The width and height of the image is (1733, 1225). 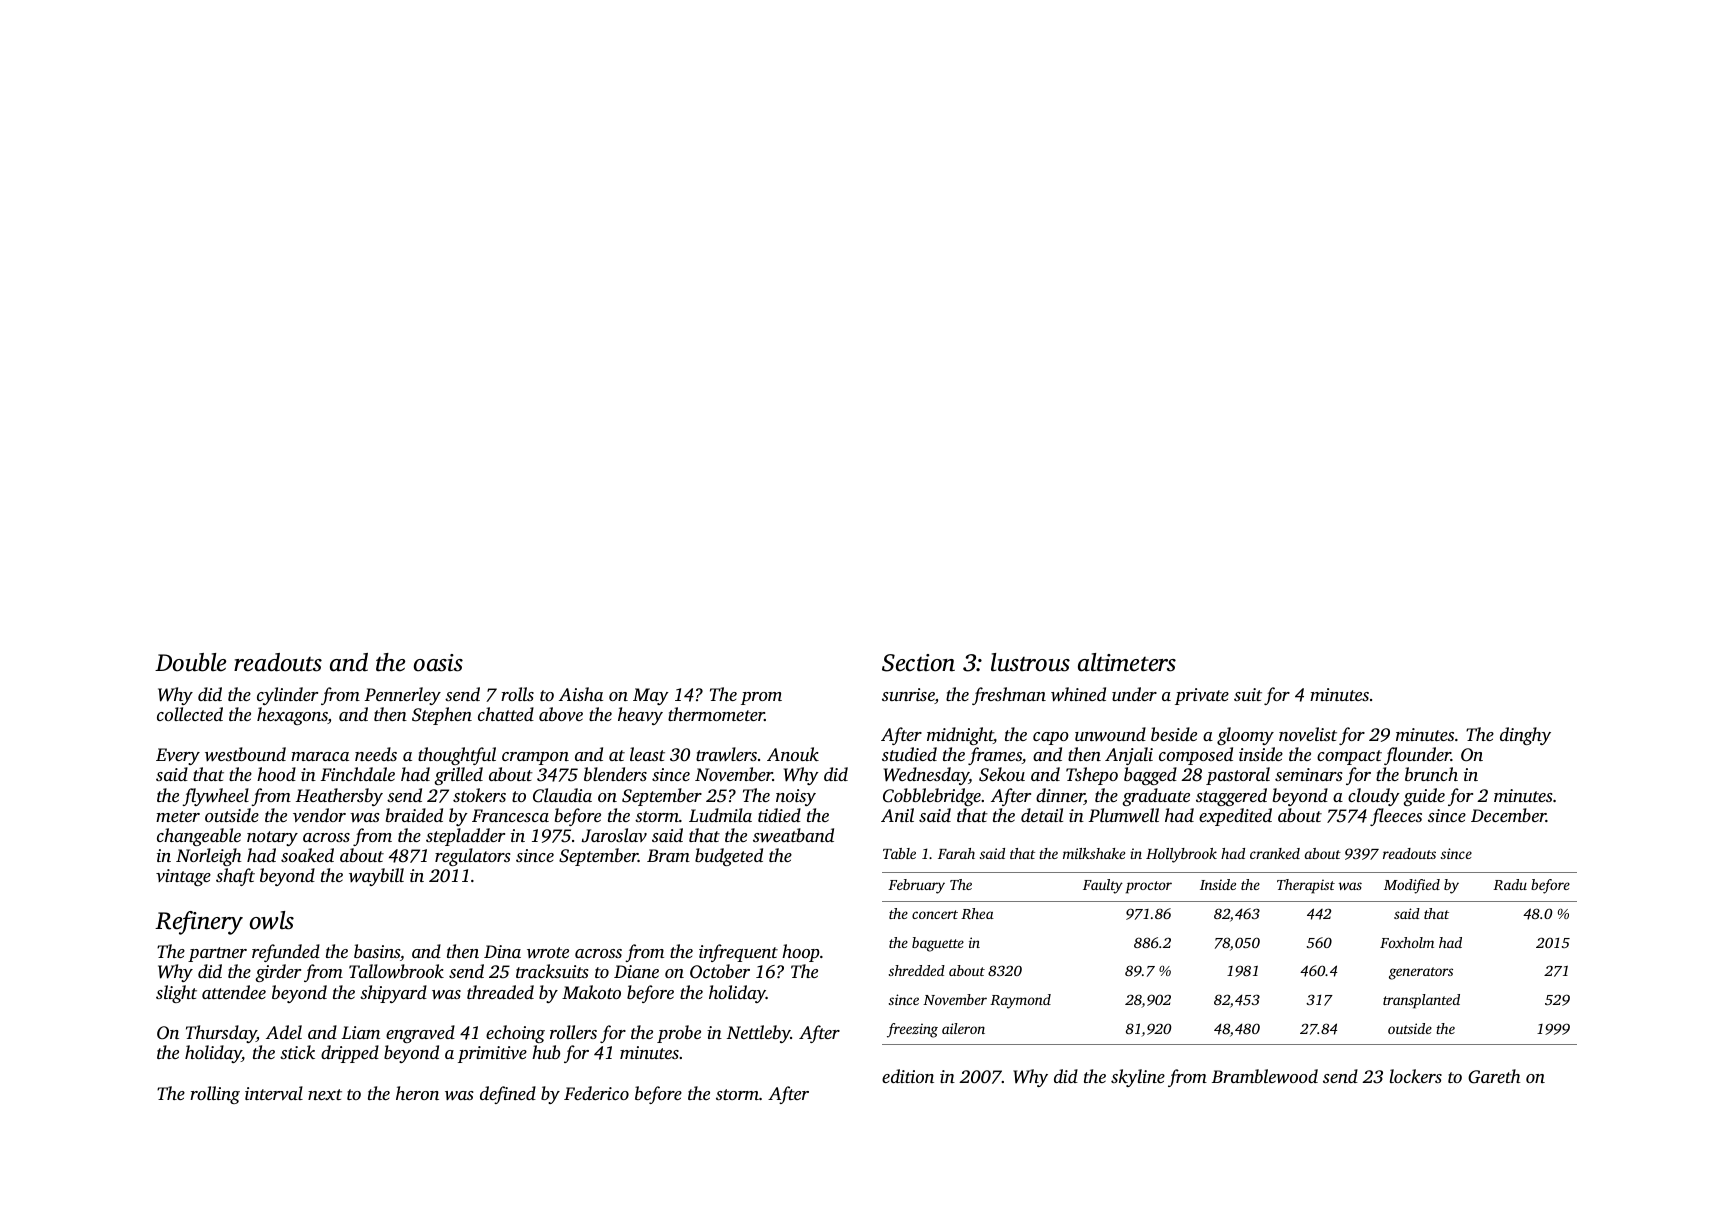 What do you see at coordinates (508, 1095) in the image?
I see `defined` at bounding box center [508, 1095].
